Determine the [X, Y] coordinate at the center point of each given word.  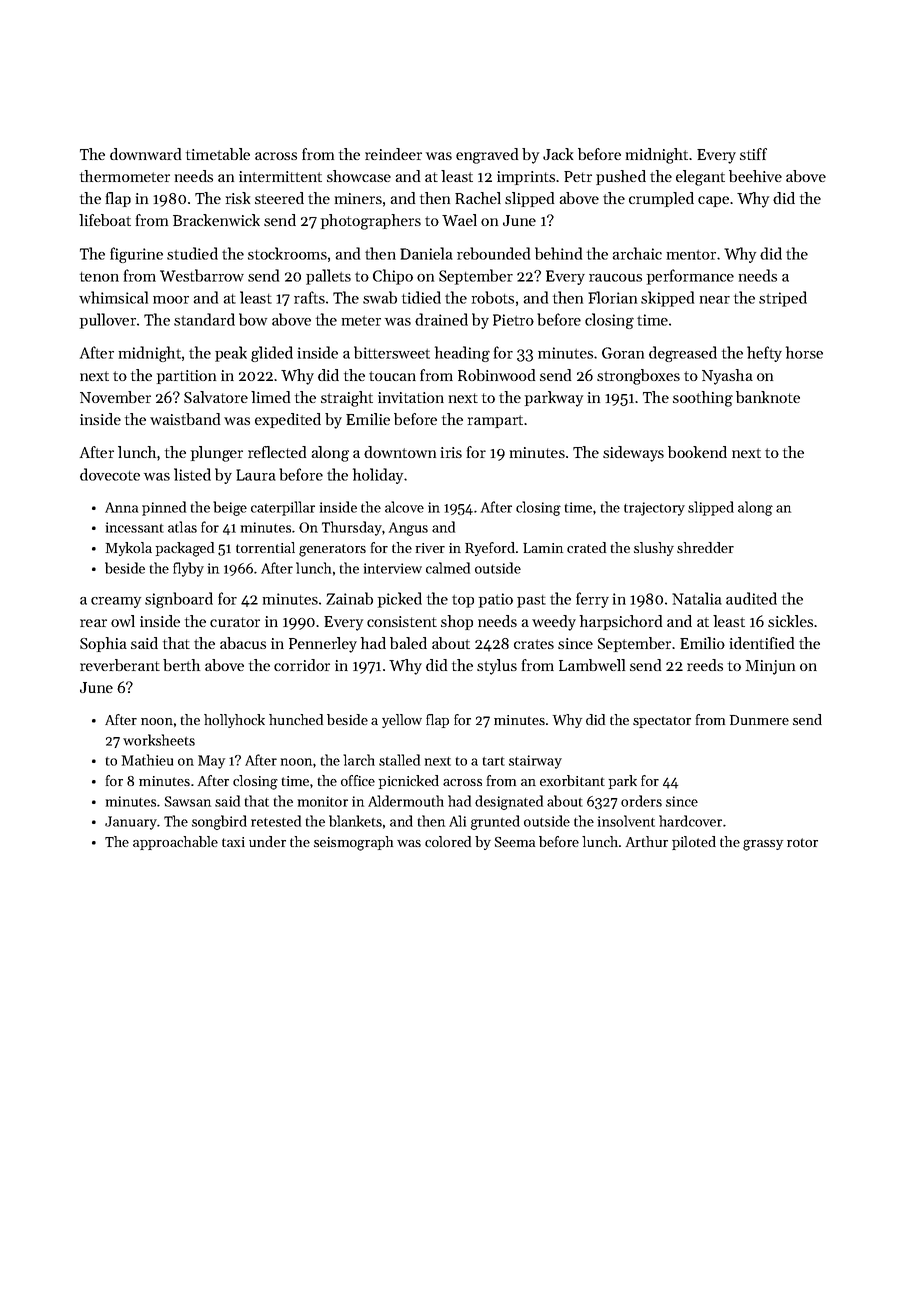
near [715, 300]
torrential [265, 547]
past [531, 601]
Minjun [770, 667]
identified [762, 643]
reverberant [120, 665]
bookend [697, 452]
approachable [175, 843]
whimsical [113, 297]
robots [493, 297]
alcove [404, 507]
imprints [526, 178]
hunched [296, 719]
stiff [753, 154]
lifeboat [105, 220]
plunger [217, 454]
